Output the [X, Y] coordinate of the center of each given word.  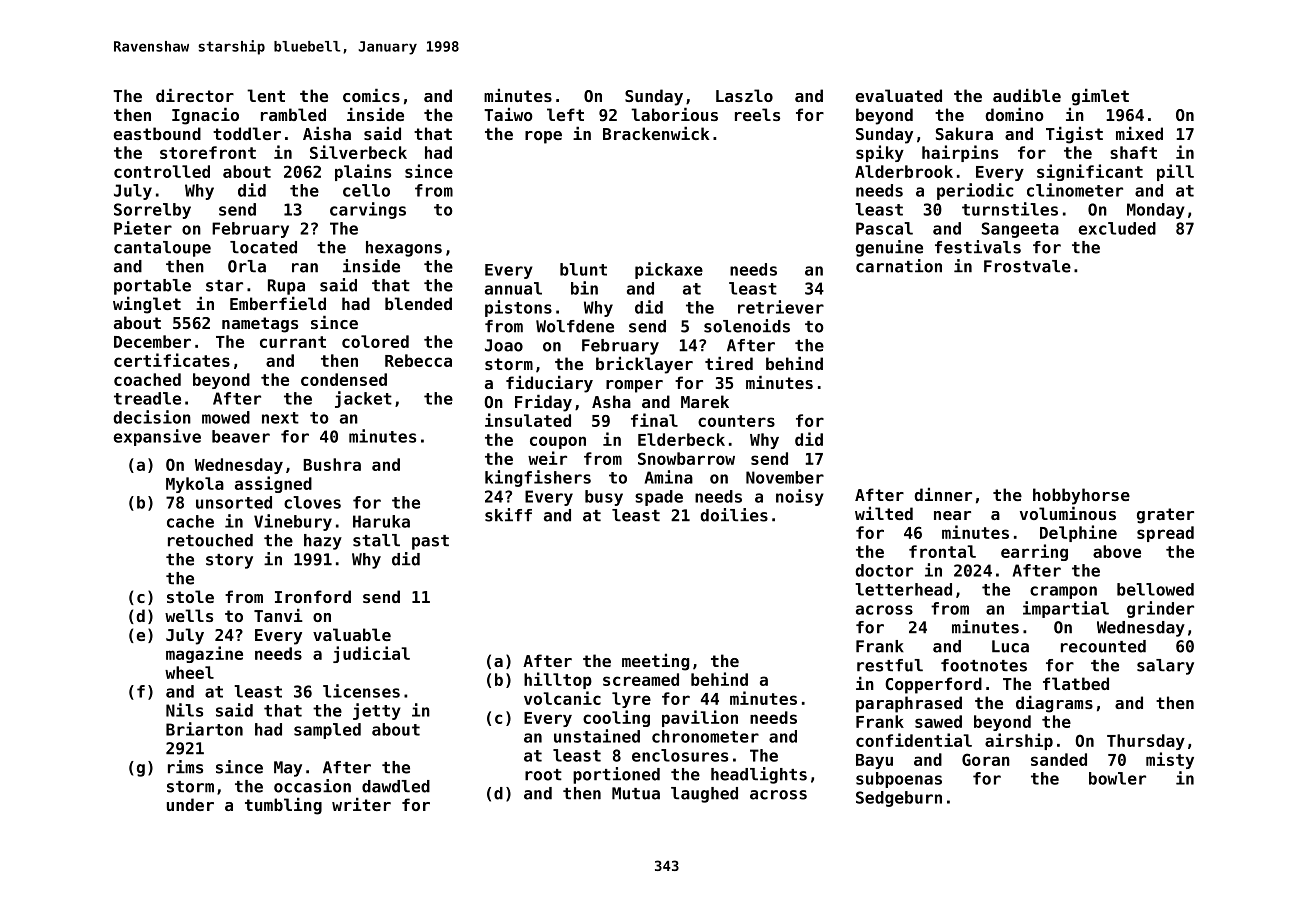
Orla [247, 266]
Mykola [195, 485]
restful [890, 665]
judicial [371, 654]
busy [604, 498]
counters [736, 421]
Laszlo [744, 95]
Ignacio [205, 116]
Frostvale [1027, 266]
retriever [781, 307]
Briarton [204, 729]
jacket [363, 399]
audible [1027, 95]
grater [1165, 516]
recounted [1103, 646]
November [785, 477]
